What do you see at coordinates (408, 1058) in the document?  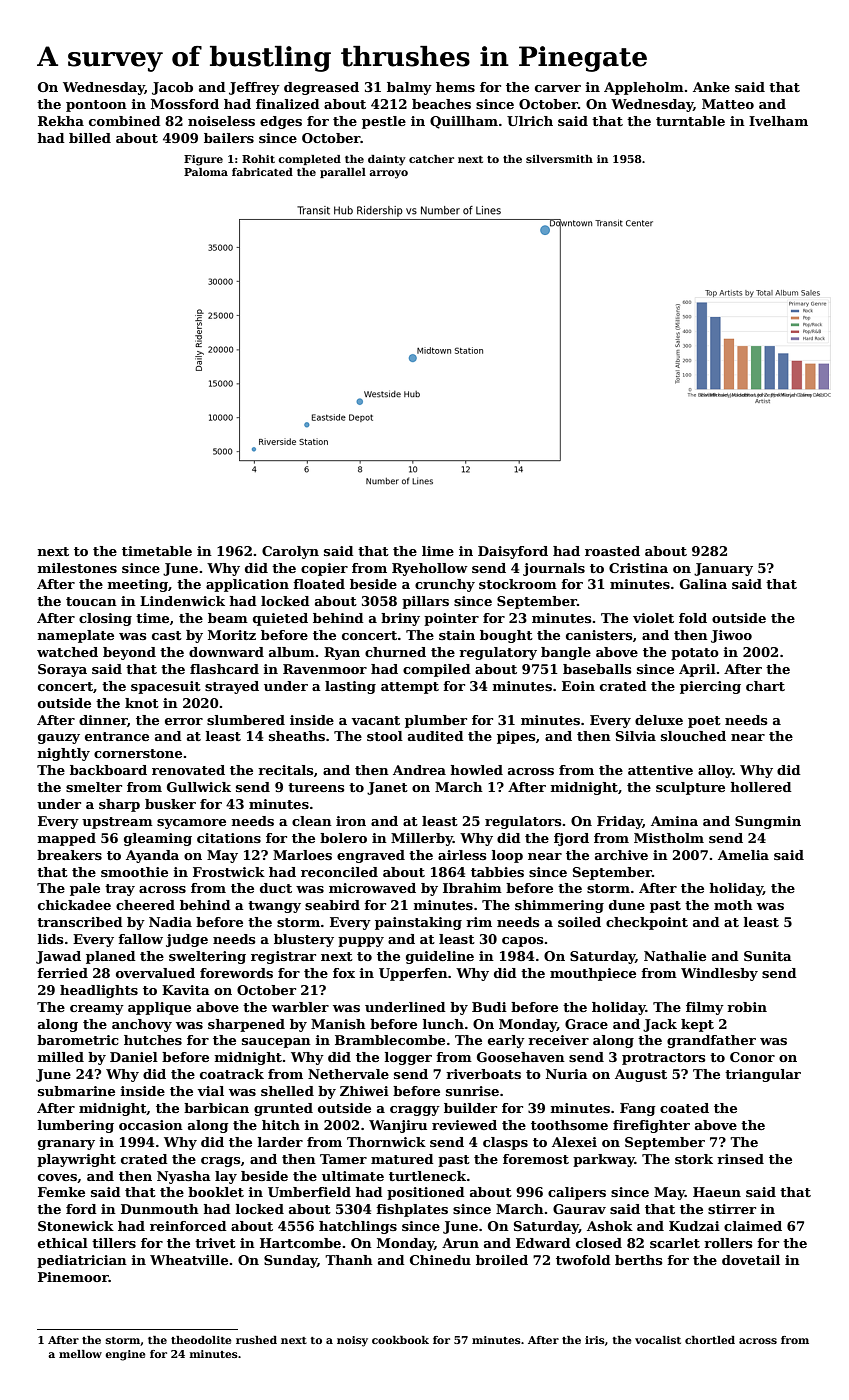 I see `logger` at bounding box center [408, 1058].
